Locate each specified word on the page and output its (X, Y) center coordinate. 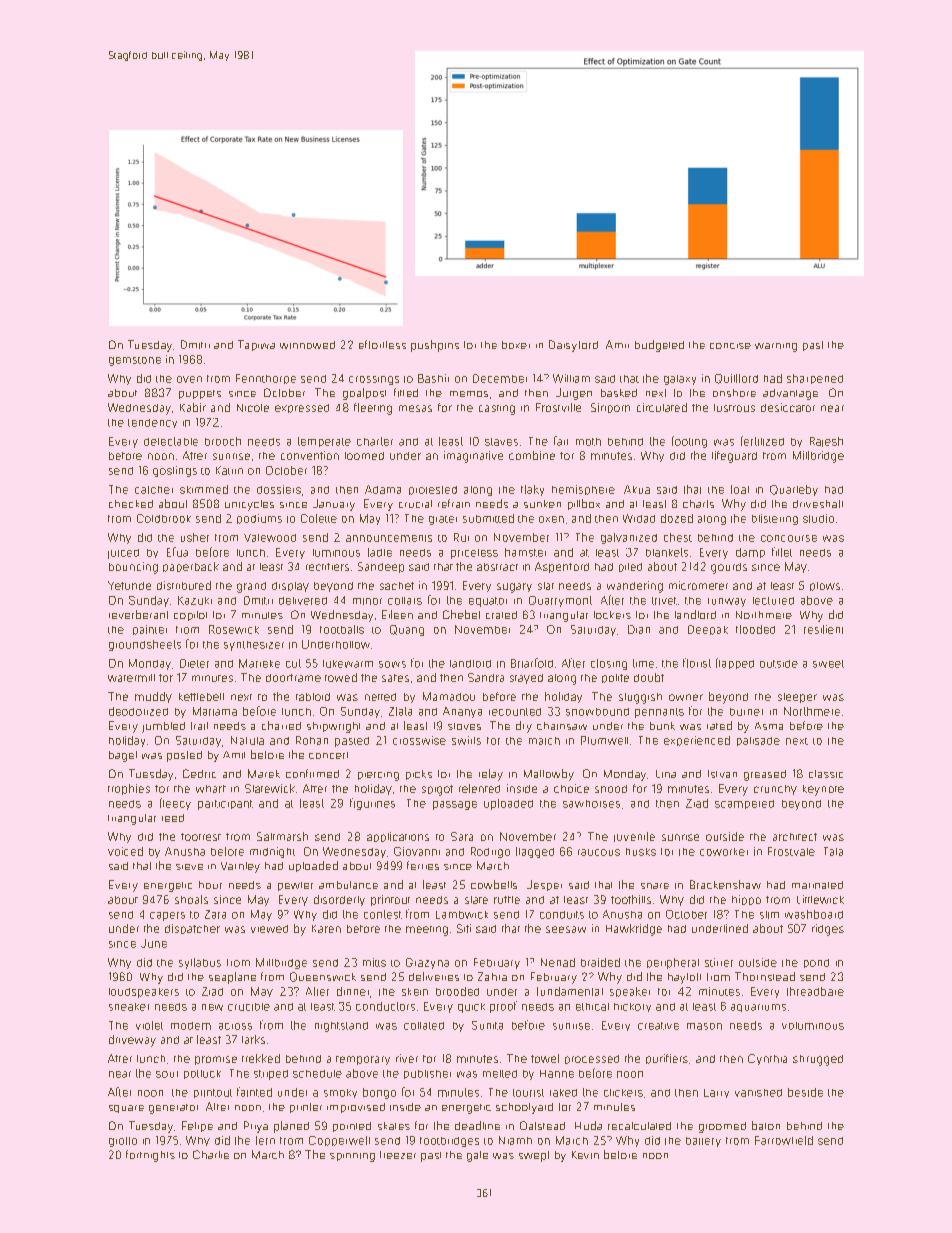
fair (561, 441)
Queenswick (323, 977)
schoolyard (524, 1108)
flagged (535, 852)
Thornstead (765, 976)
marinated (817, 885)
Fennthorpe (266, 379)
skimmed (204, 489)
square (126, 1109)
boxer (516, 345)
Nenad (558, 962)
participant (225, 805)
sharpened (815, 379)
